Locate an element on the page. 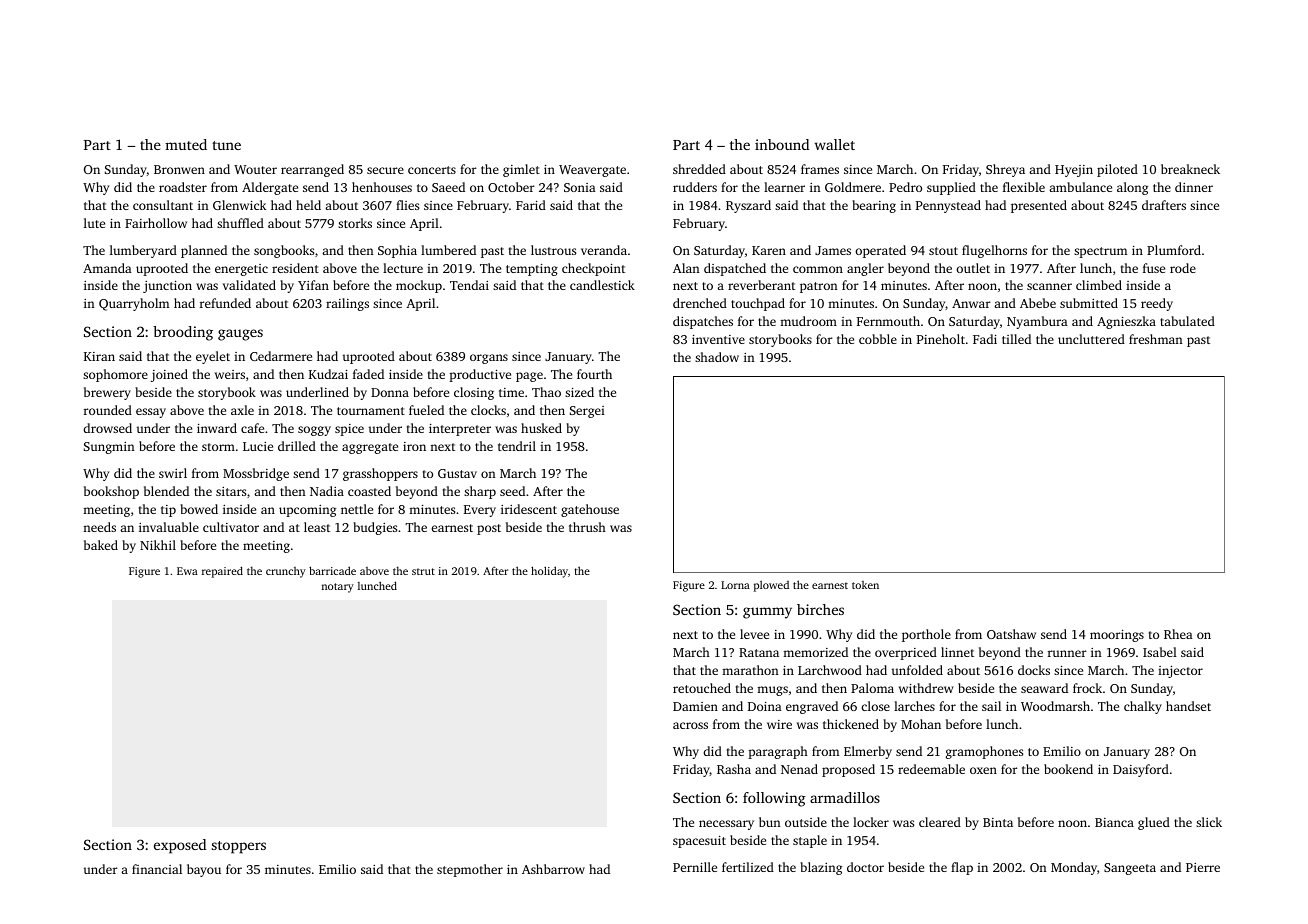  token is located at coordinates (865, 585).
